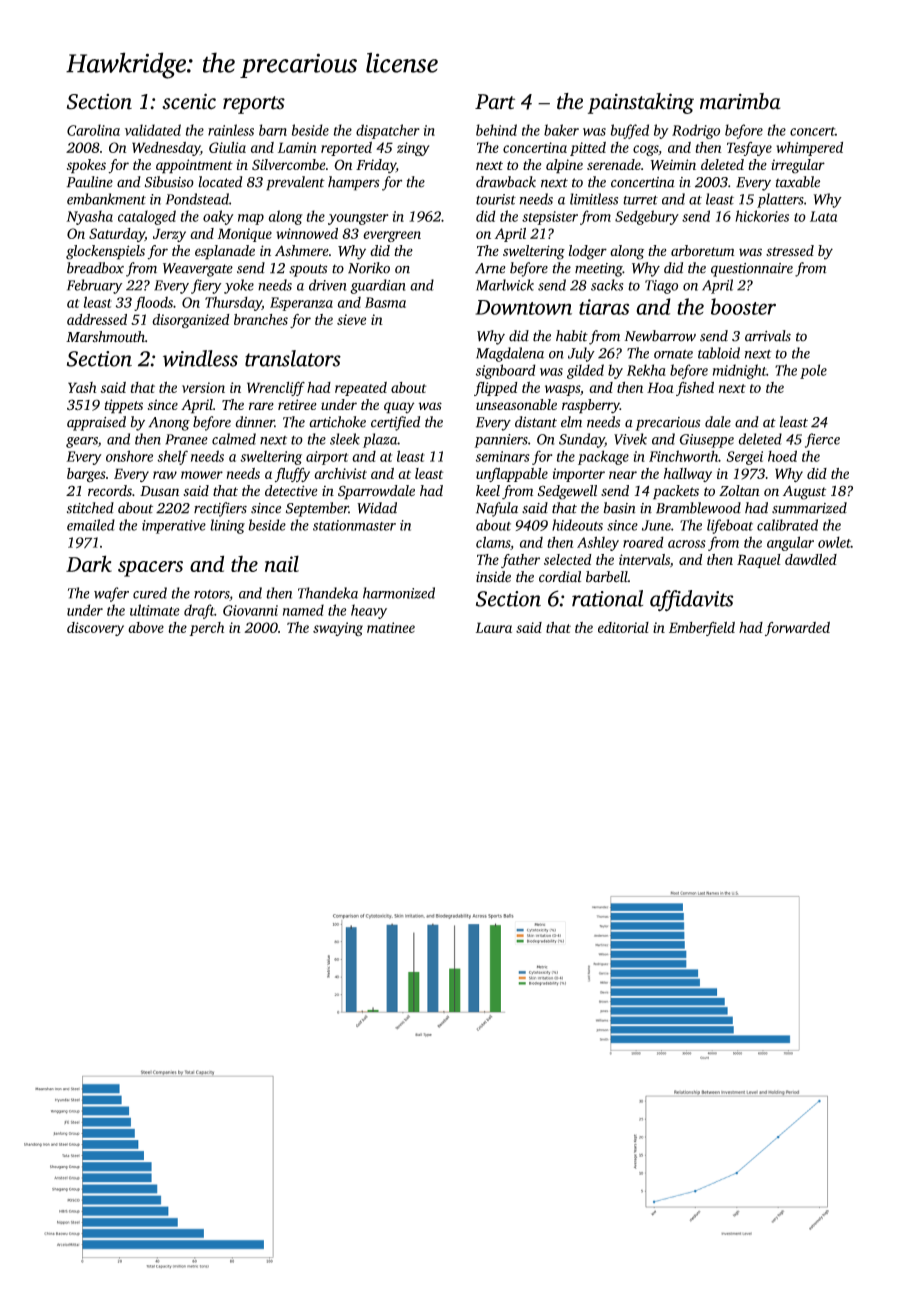 The image size is (924, 1314). Describe the element at coordinates (673, 164) in the screenshot. I see `Weimin` at that location.
